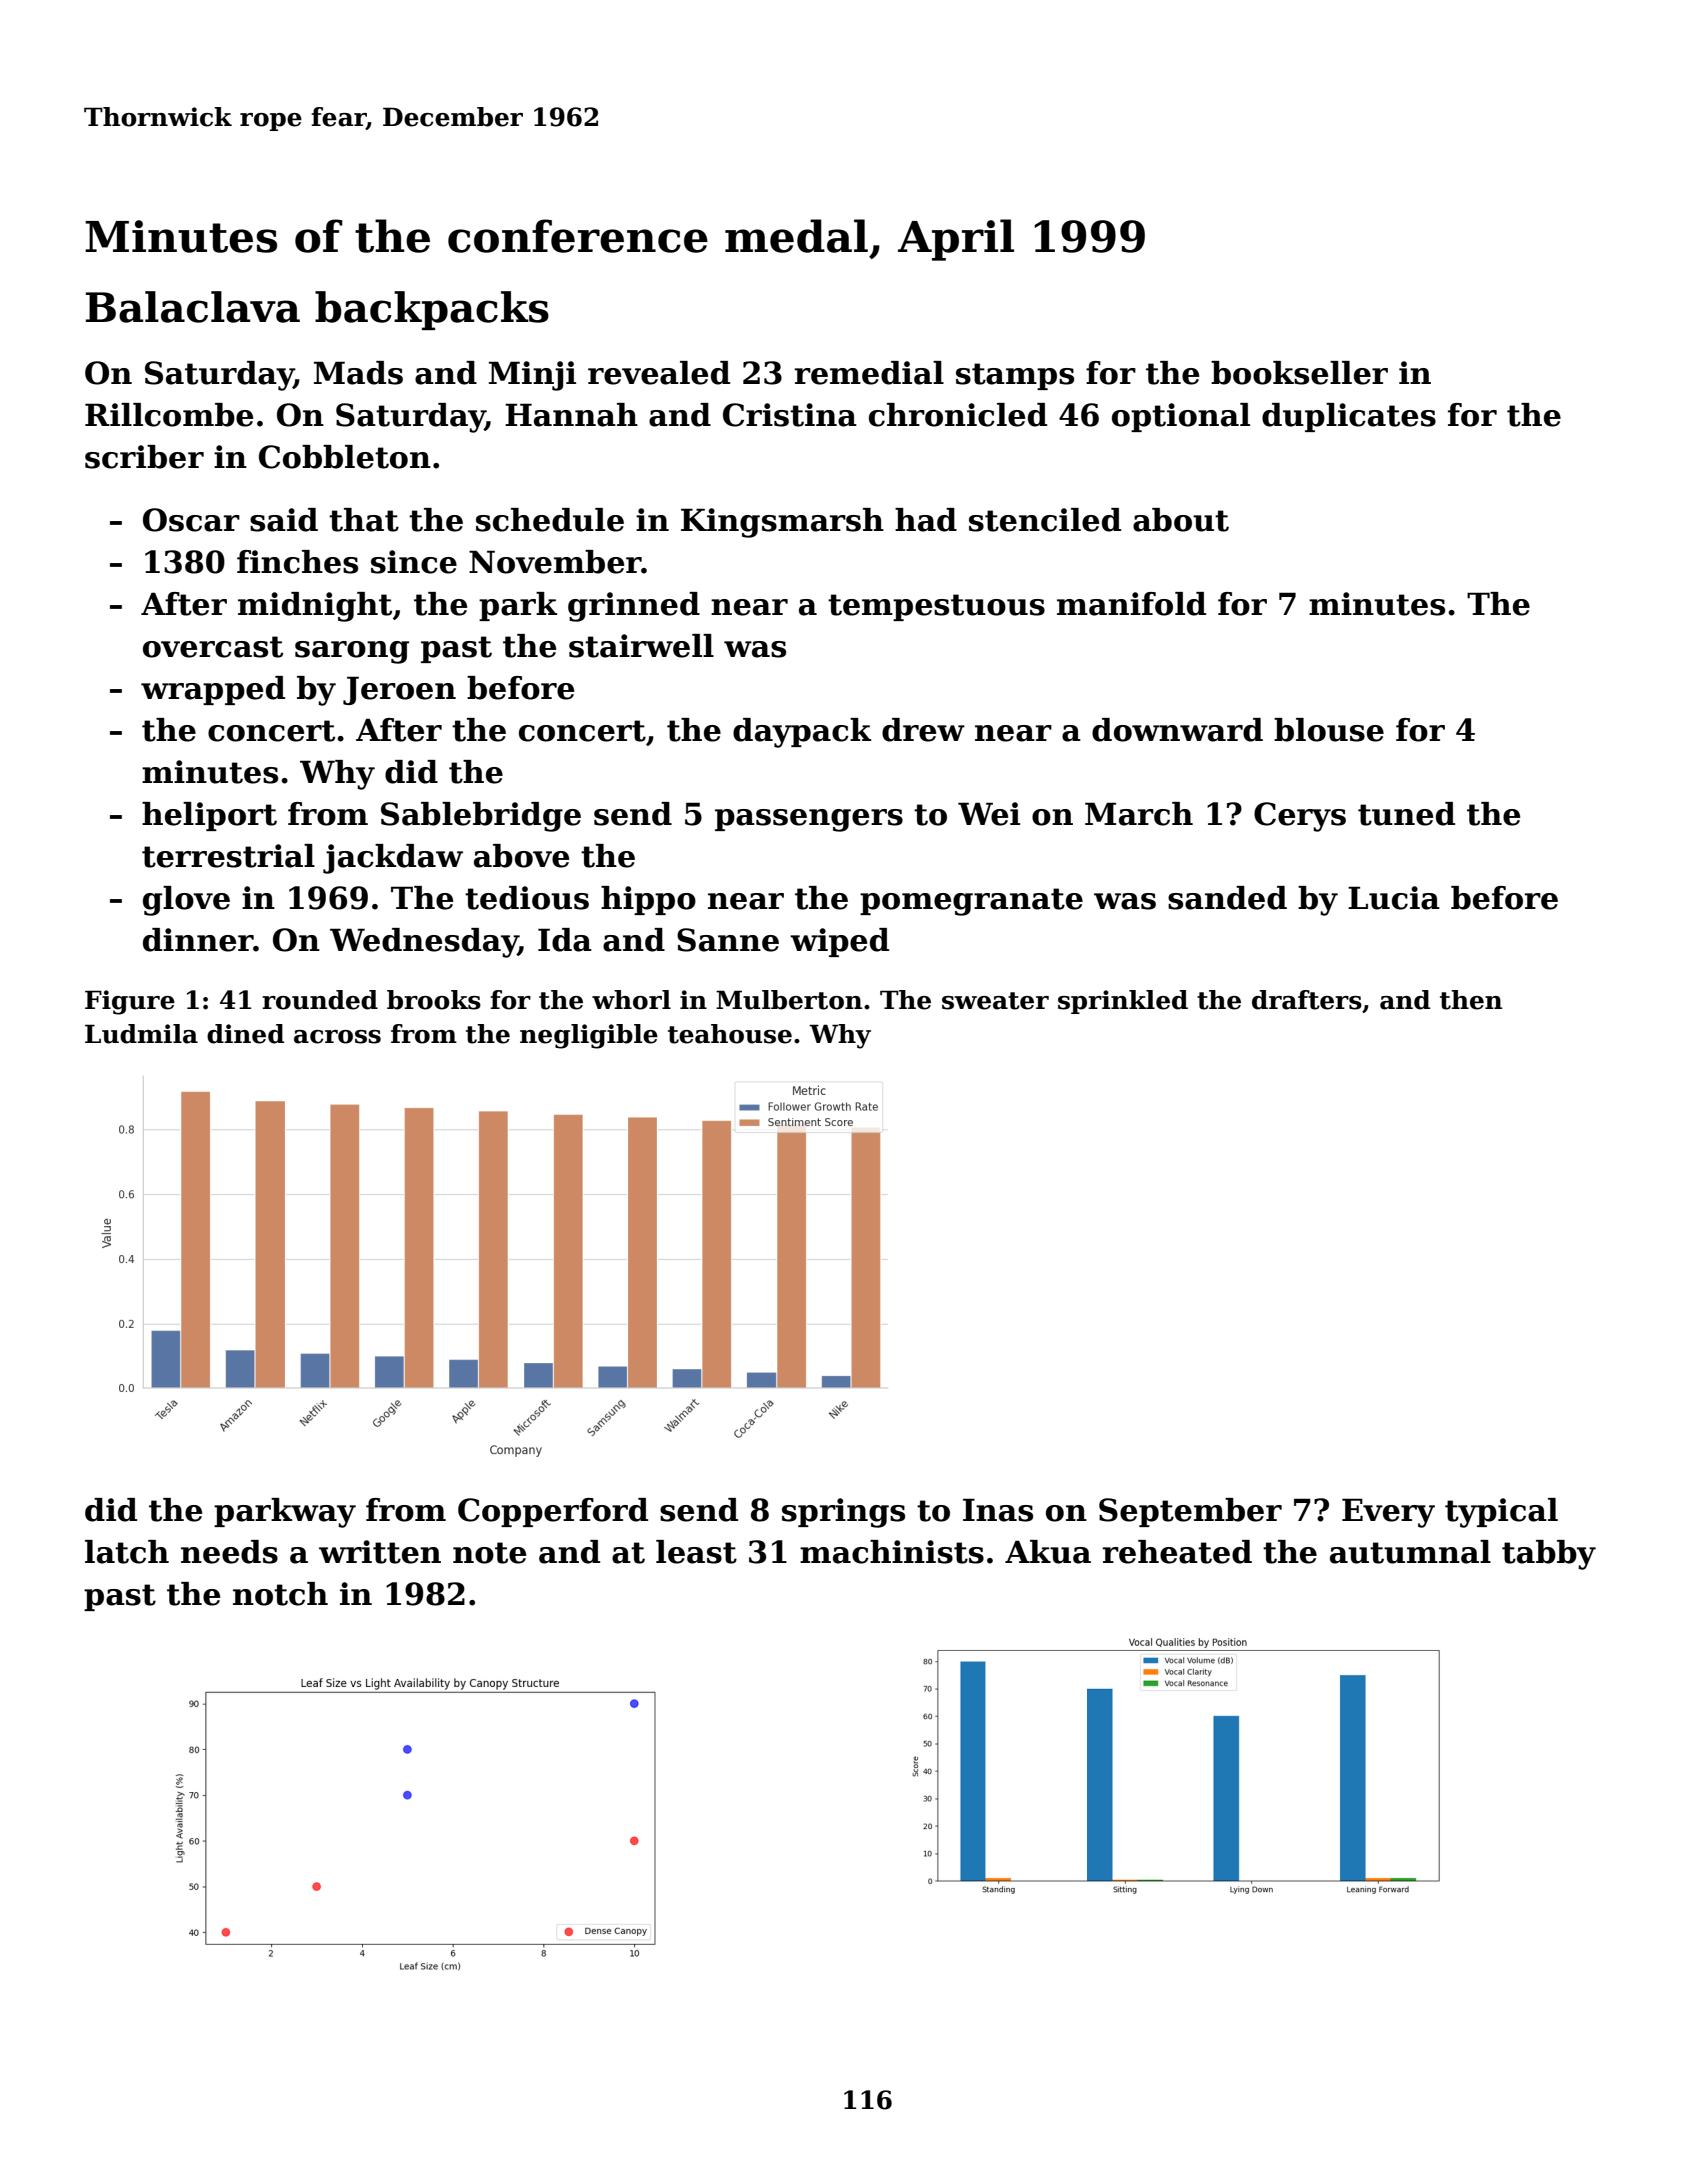 The width and height of the document is (1683, 2178). What do you see at coordinates (659, 373) in the document?
I see `revealed` at bounding box center [659, 373].
